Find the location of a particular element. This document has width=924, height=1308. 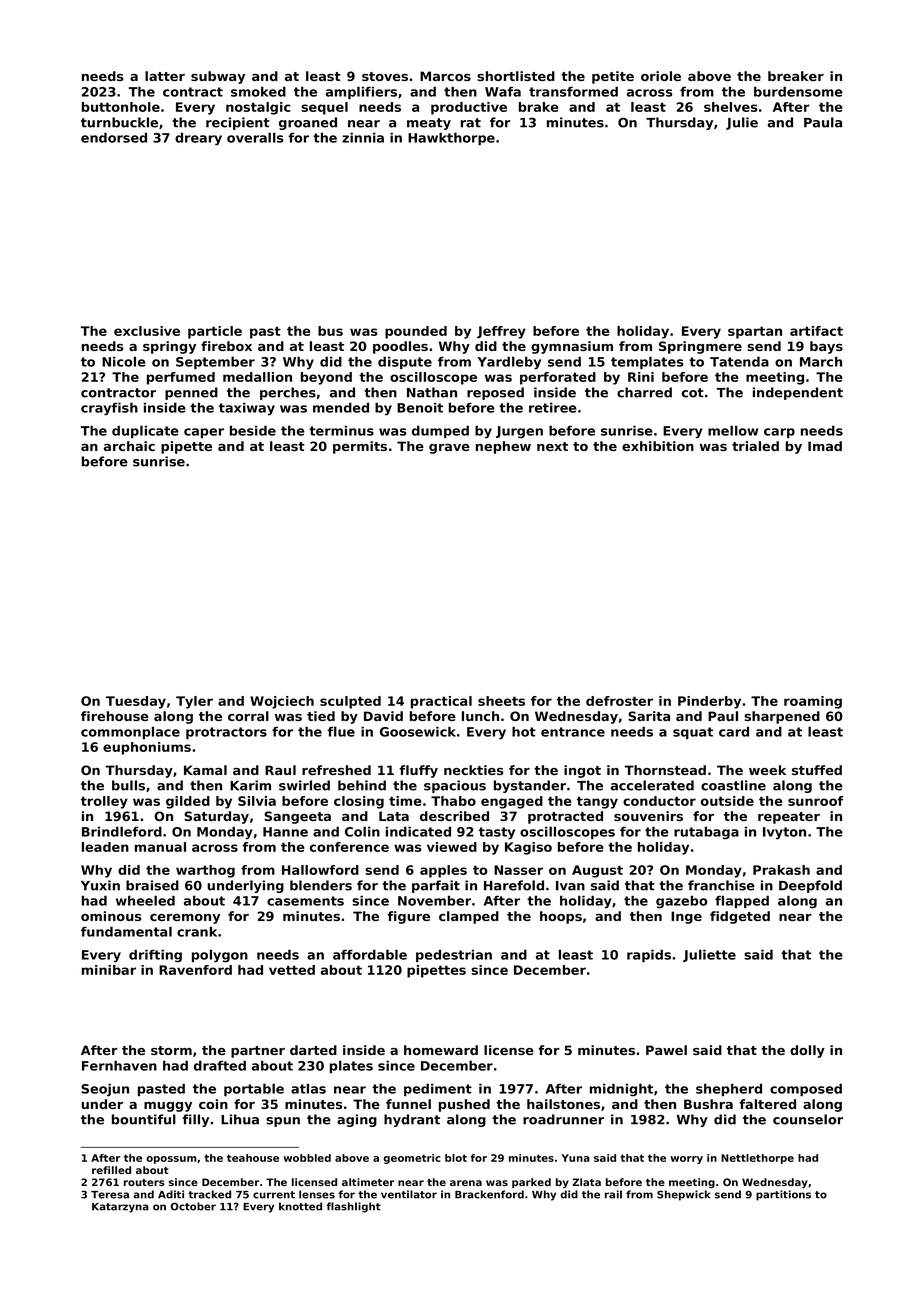

souvenirs is located at coordinates (648, 816).
